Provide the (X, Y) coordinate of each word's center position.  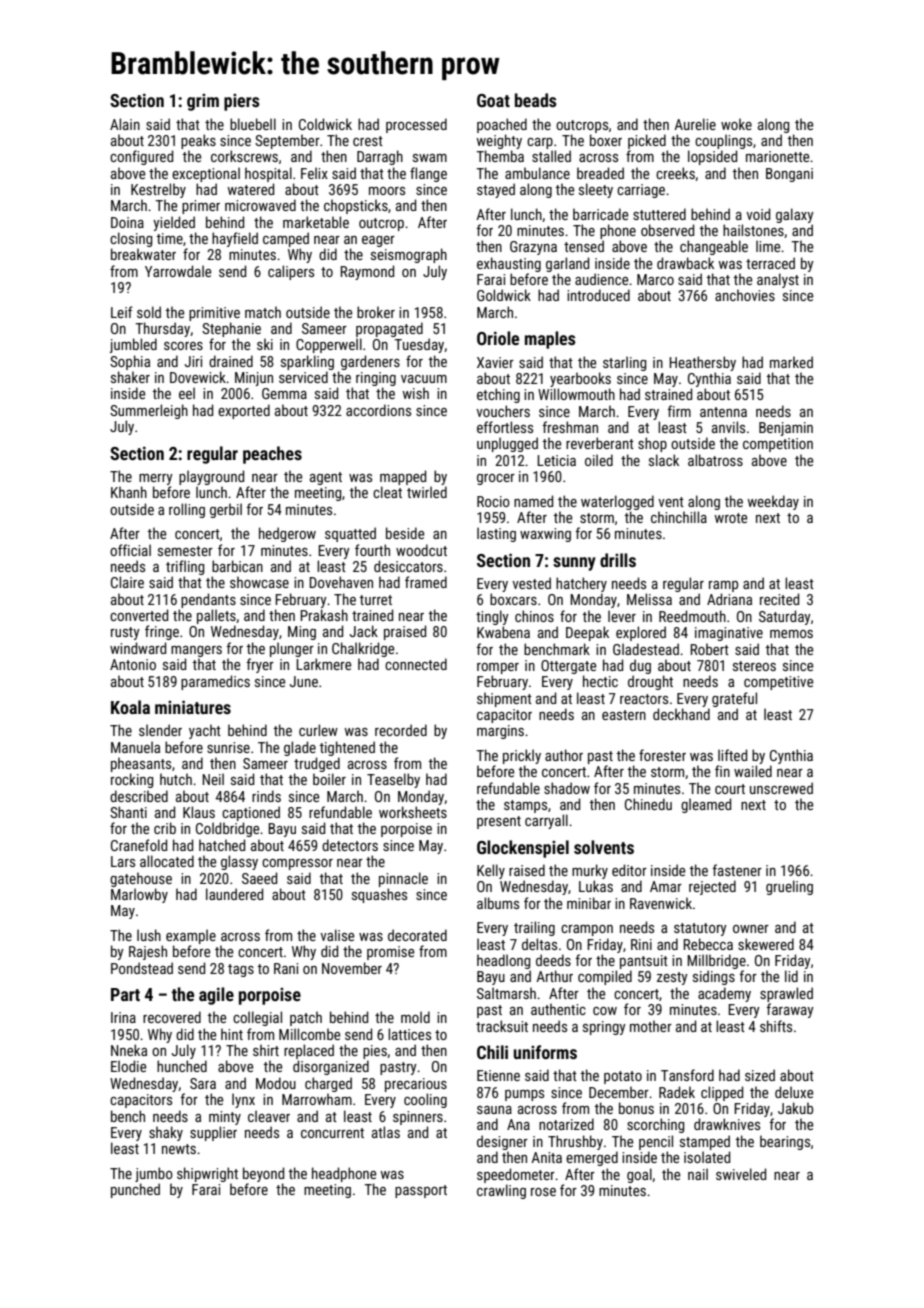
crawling (501, 1191)
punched (135, 1190)
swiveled (741, 1174)
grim (203, 102)
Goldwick (504, 295)
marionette (777, 156)
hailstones (753, 230)
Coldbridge (227, 829)
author (564, 755)
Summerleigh (149, 411)
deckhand (681, 714)
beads (536, 100)
